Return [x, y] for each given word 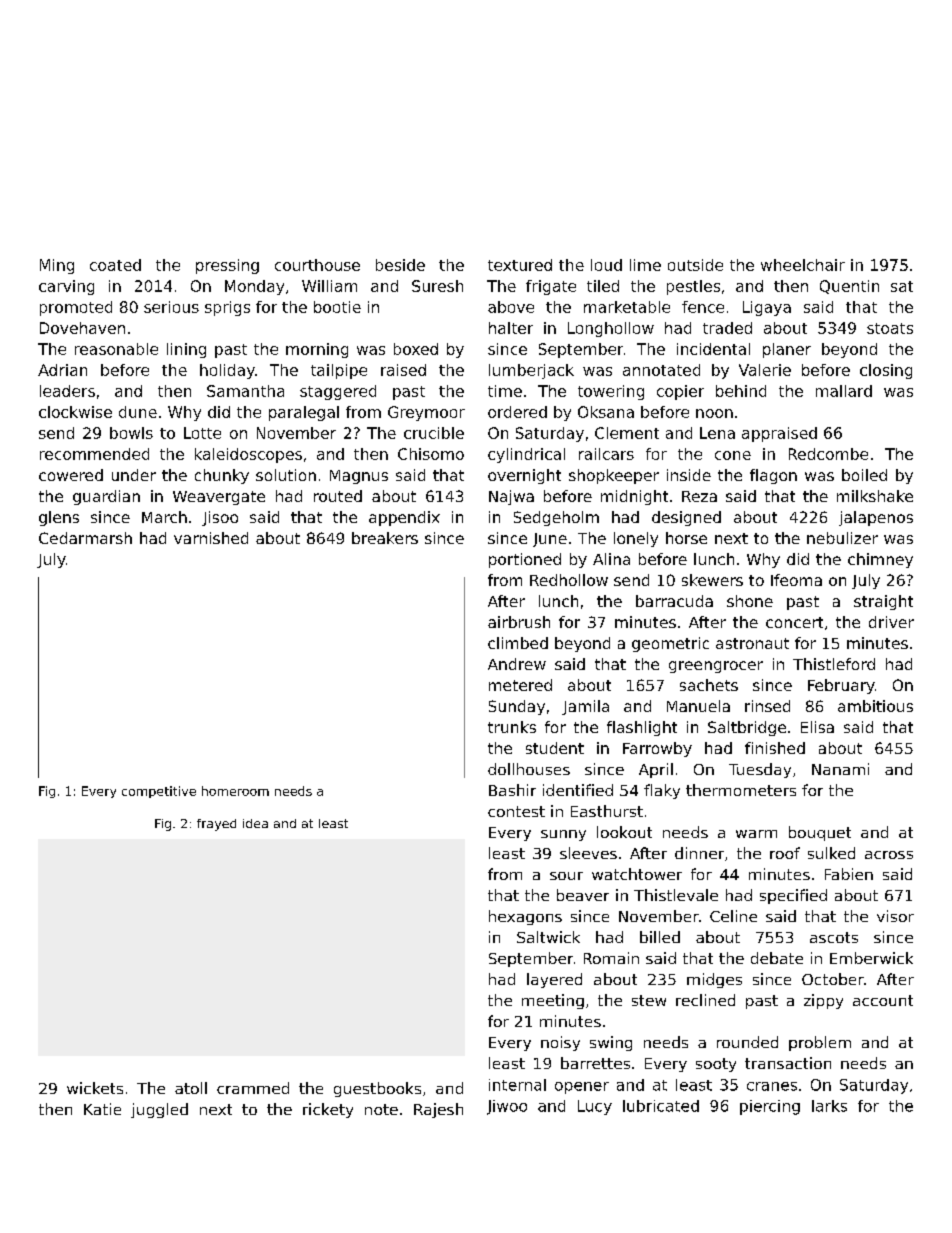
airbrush [519, 622]
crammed [253, 1088]
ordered [517, 412]
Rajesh [438, 1110]
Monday [254, 287]
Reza [699, 496]
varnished [211, 538]
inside [689, 475]
